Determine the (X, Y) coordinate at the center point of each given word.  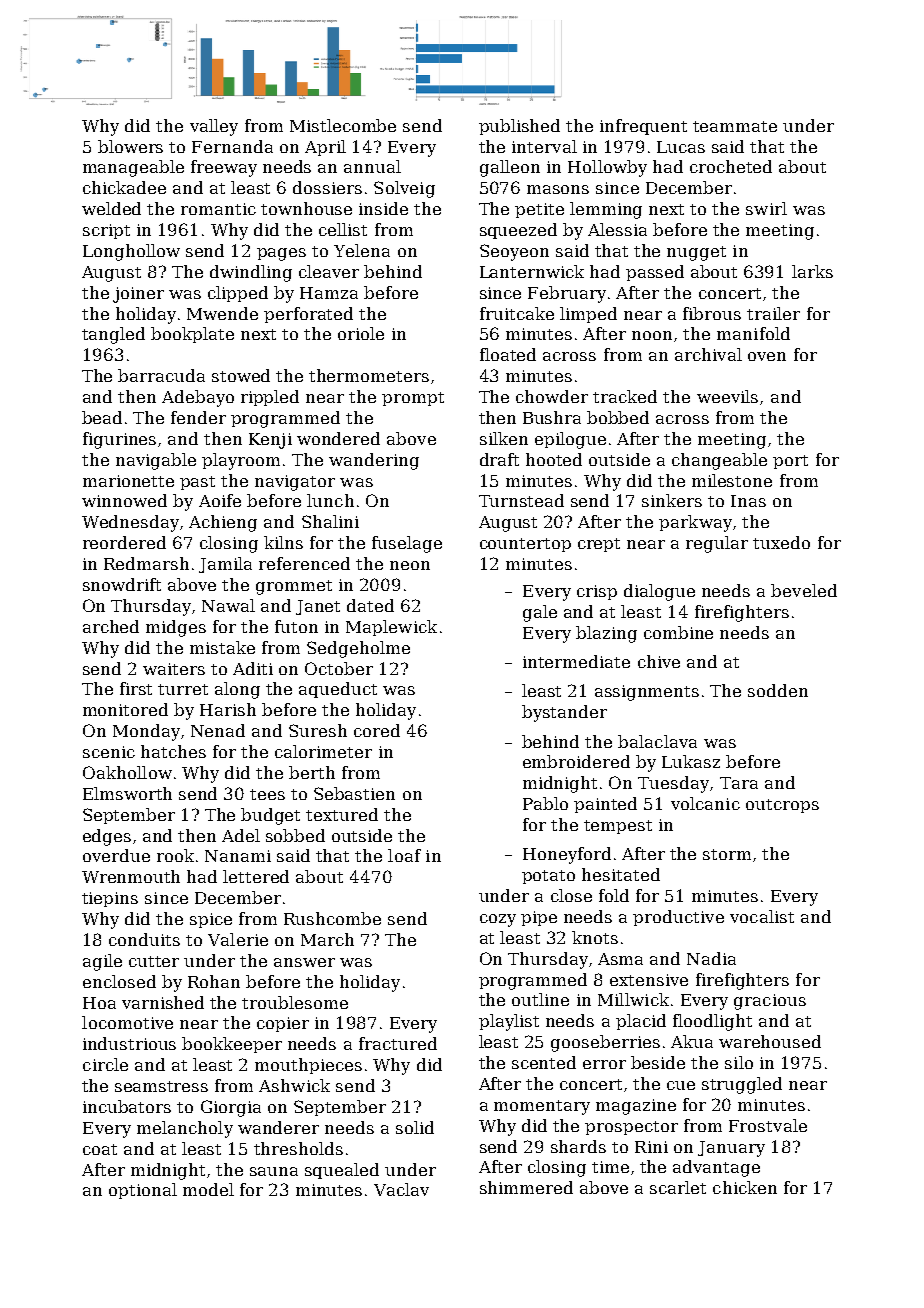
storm (727, 854)
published (519, 127)
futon (296, 626)
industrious (129, 1043)
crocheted (731, 166)
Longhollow (131, 252)
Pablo (545, 803)
